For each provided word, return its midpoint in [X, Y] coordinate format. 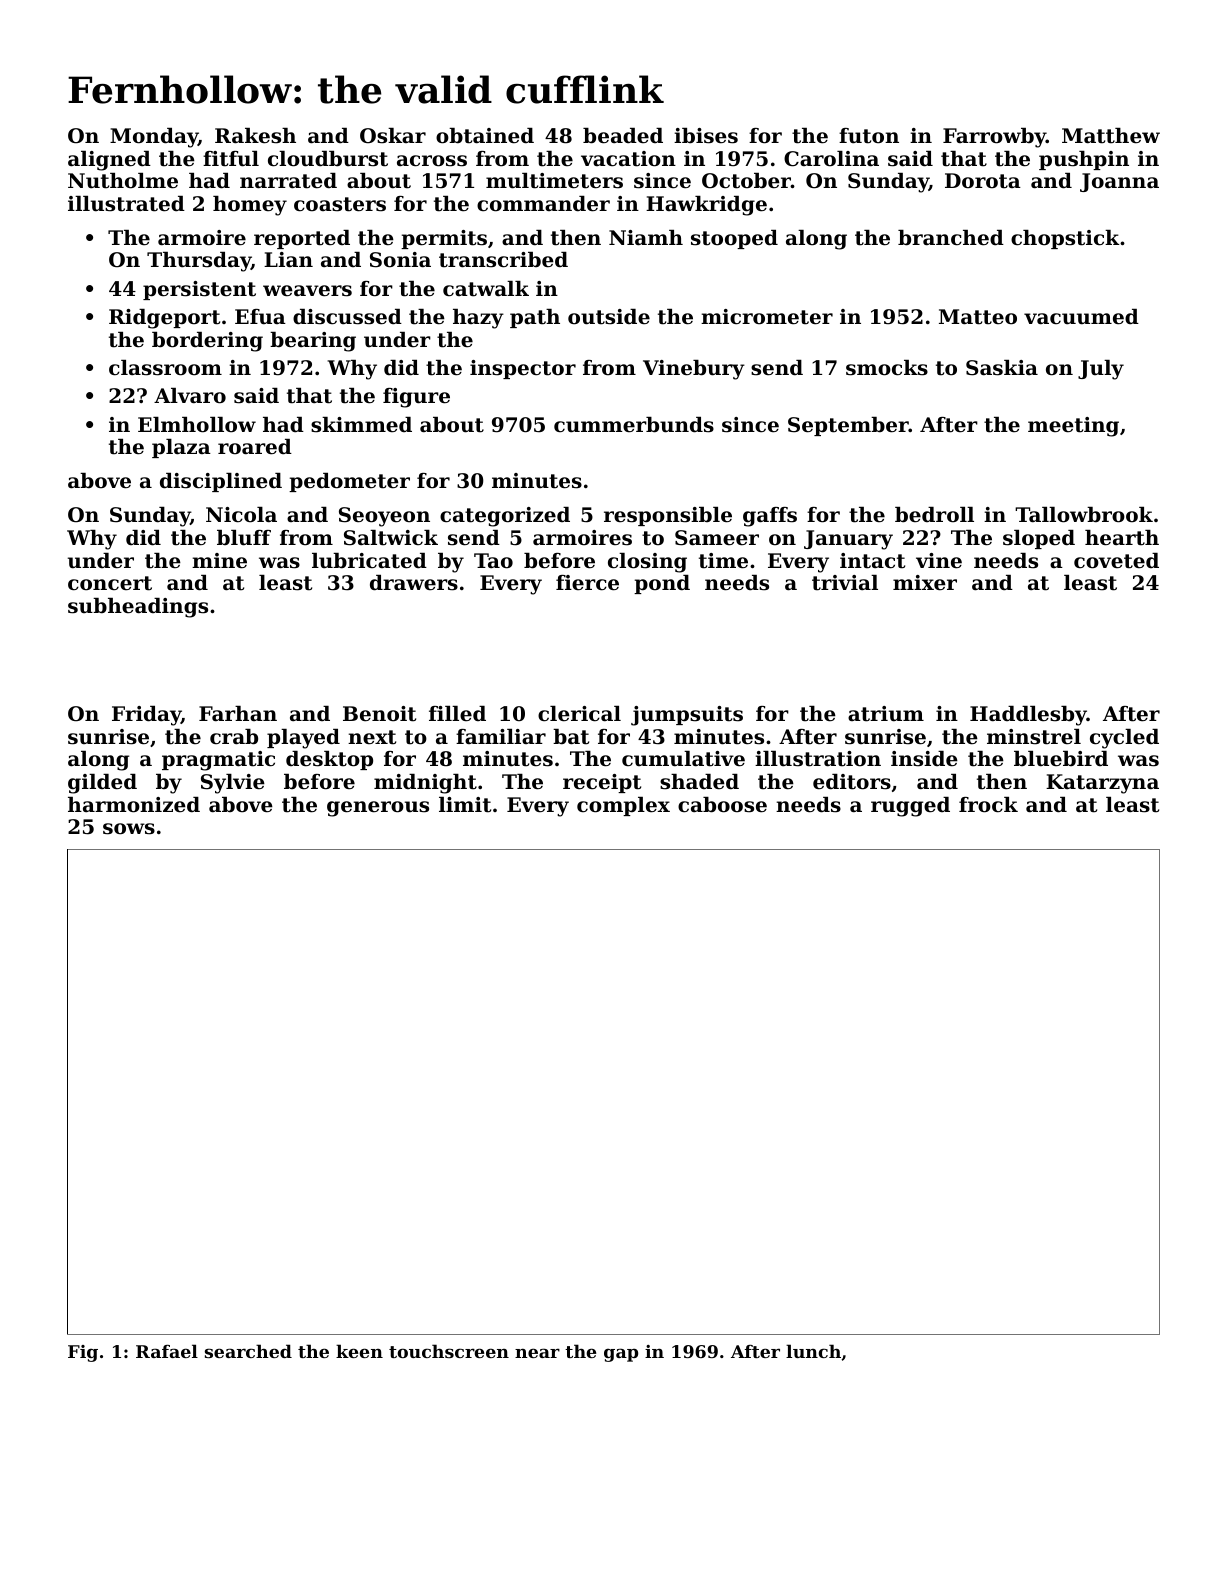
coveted [1116, 561]
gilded [102, 784]
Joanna [1119, 182]
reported [302, 239]
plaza [181, 448]
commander [543, 204]
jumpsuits [687, 716]
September [848, 426]
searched [248, 1351]
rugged [910, 807]
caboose [722, 805]
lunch [813, 1351]
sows [129, 829]
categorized [505, 517]
